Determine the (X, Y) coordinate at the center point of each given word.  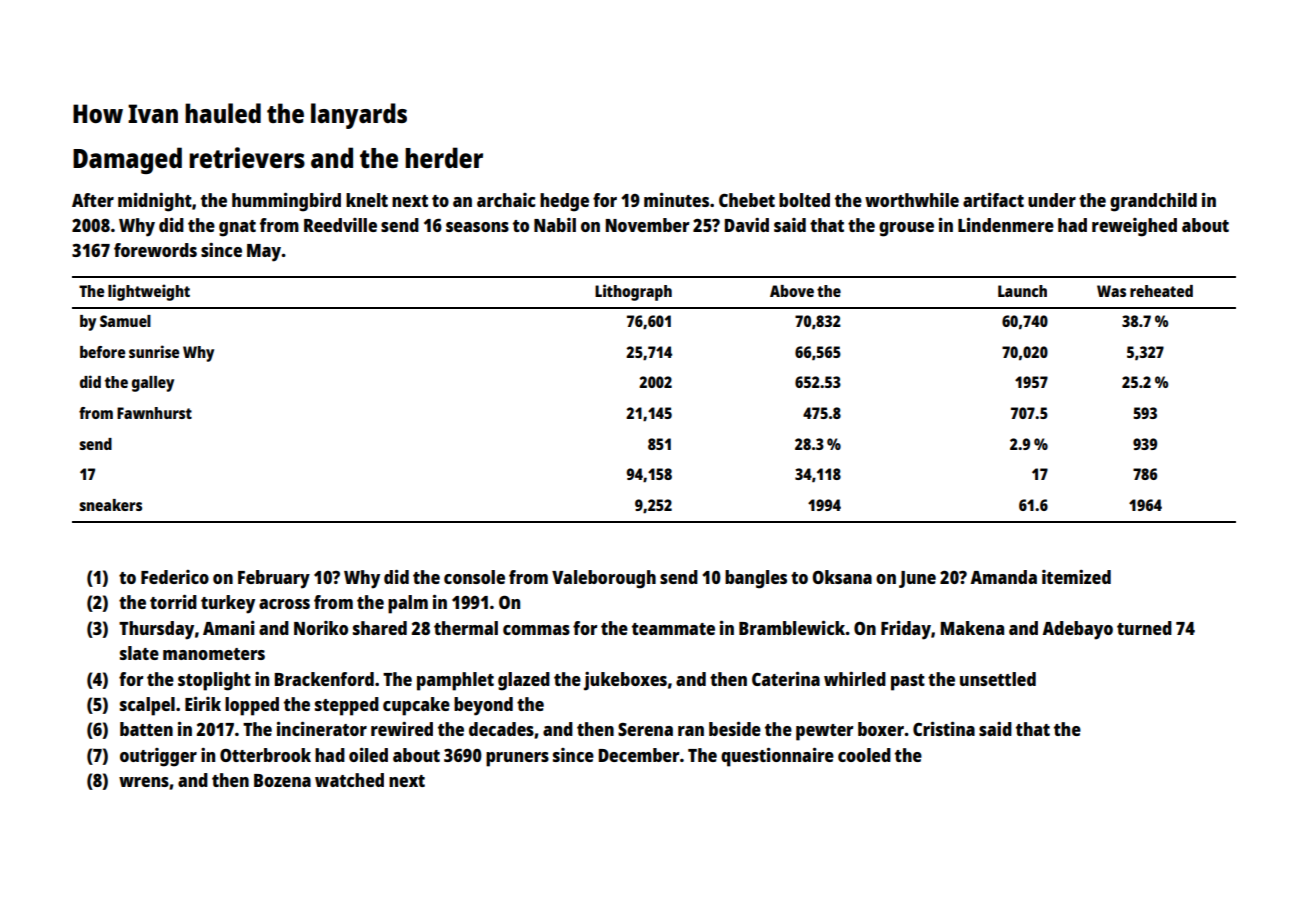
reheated (1161, 291)
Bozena (282, 780)
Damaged (127, 160)
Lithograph (633, 292)
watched (349, 780)
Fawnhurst (154, 413)
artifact (993, 200)
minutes (676, 200)
